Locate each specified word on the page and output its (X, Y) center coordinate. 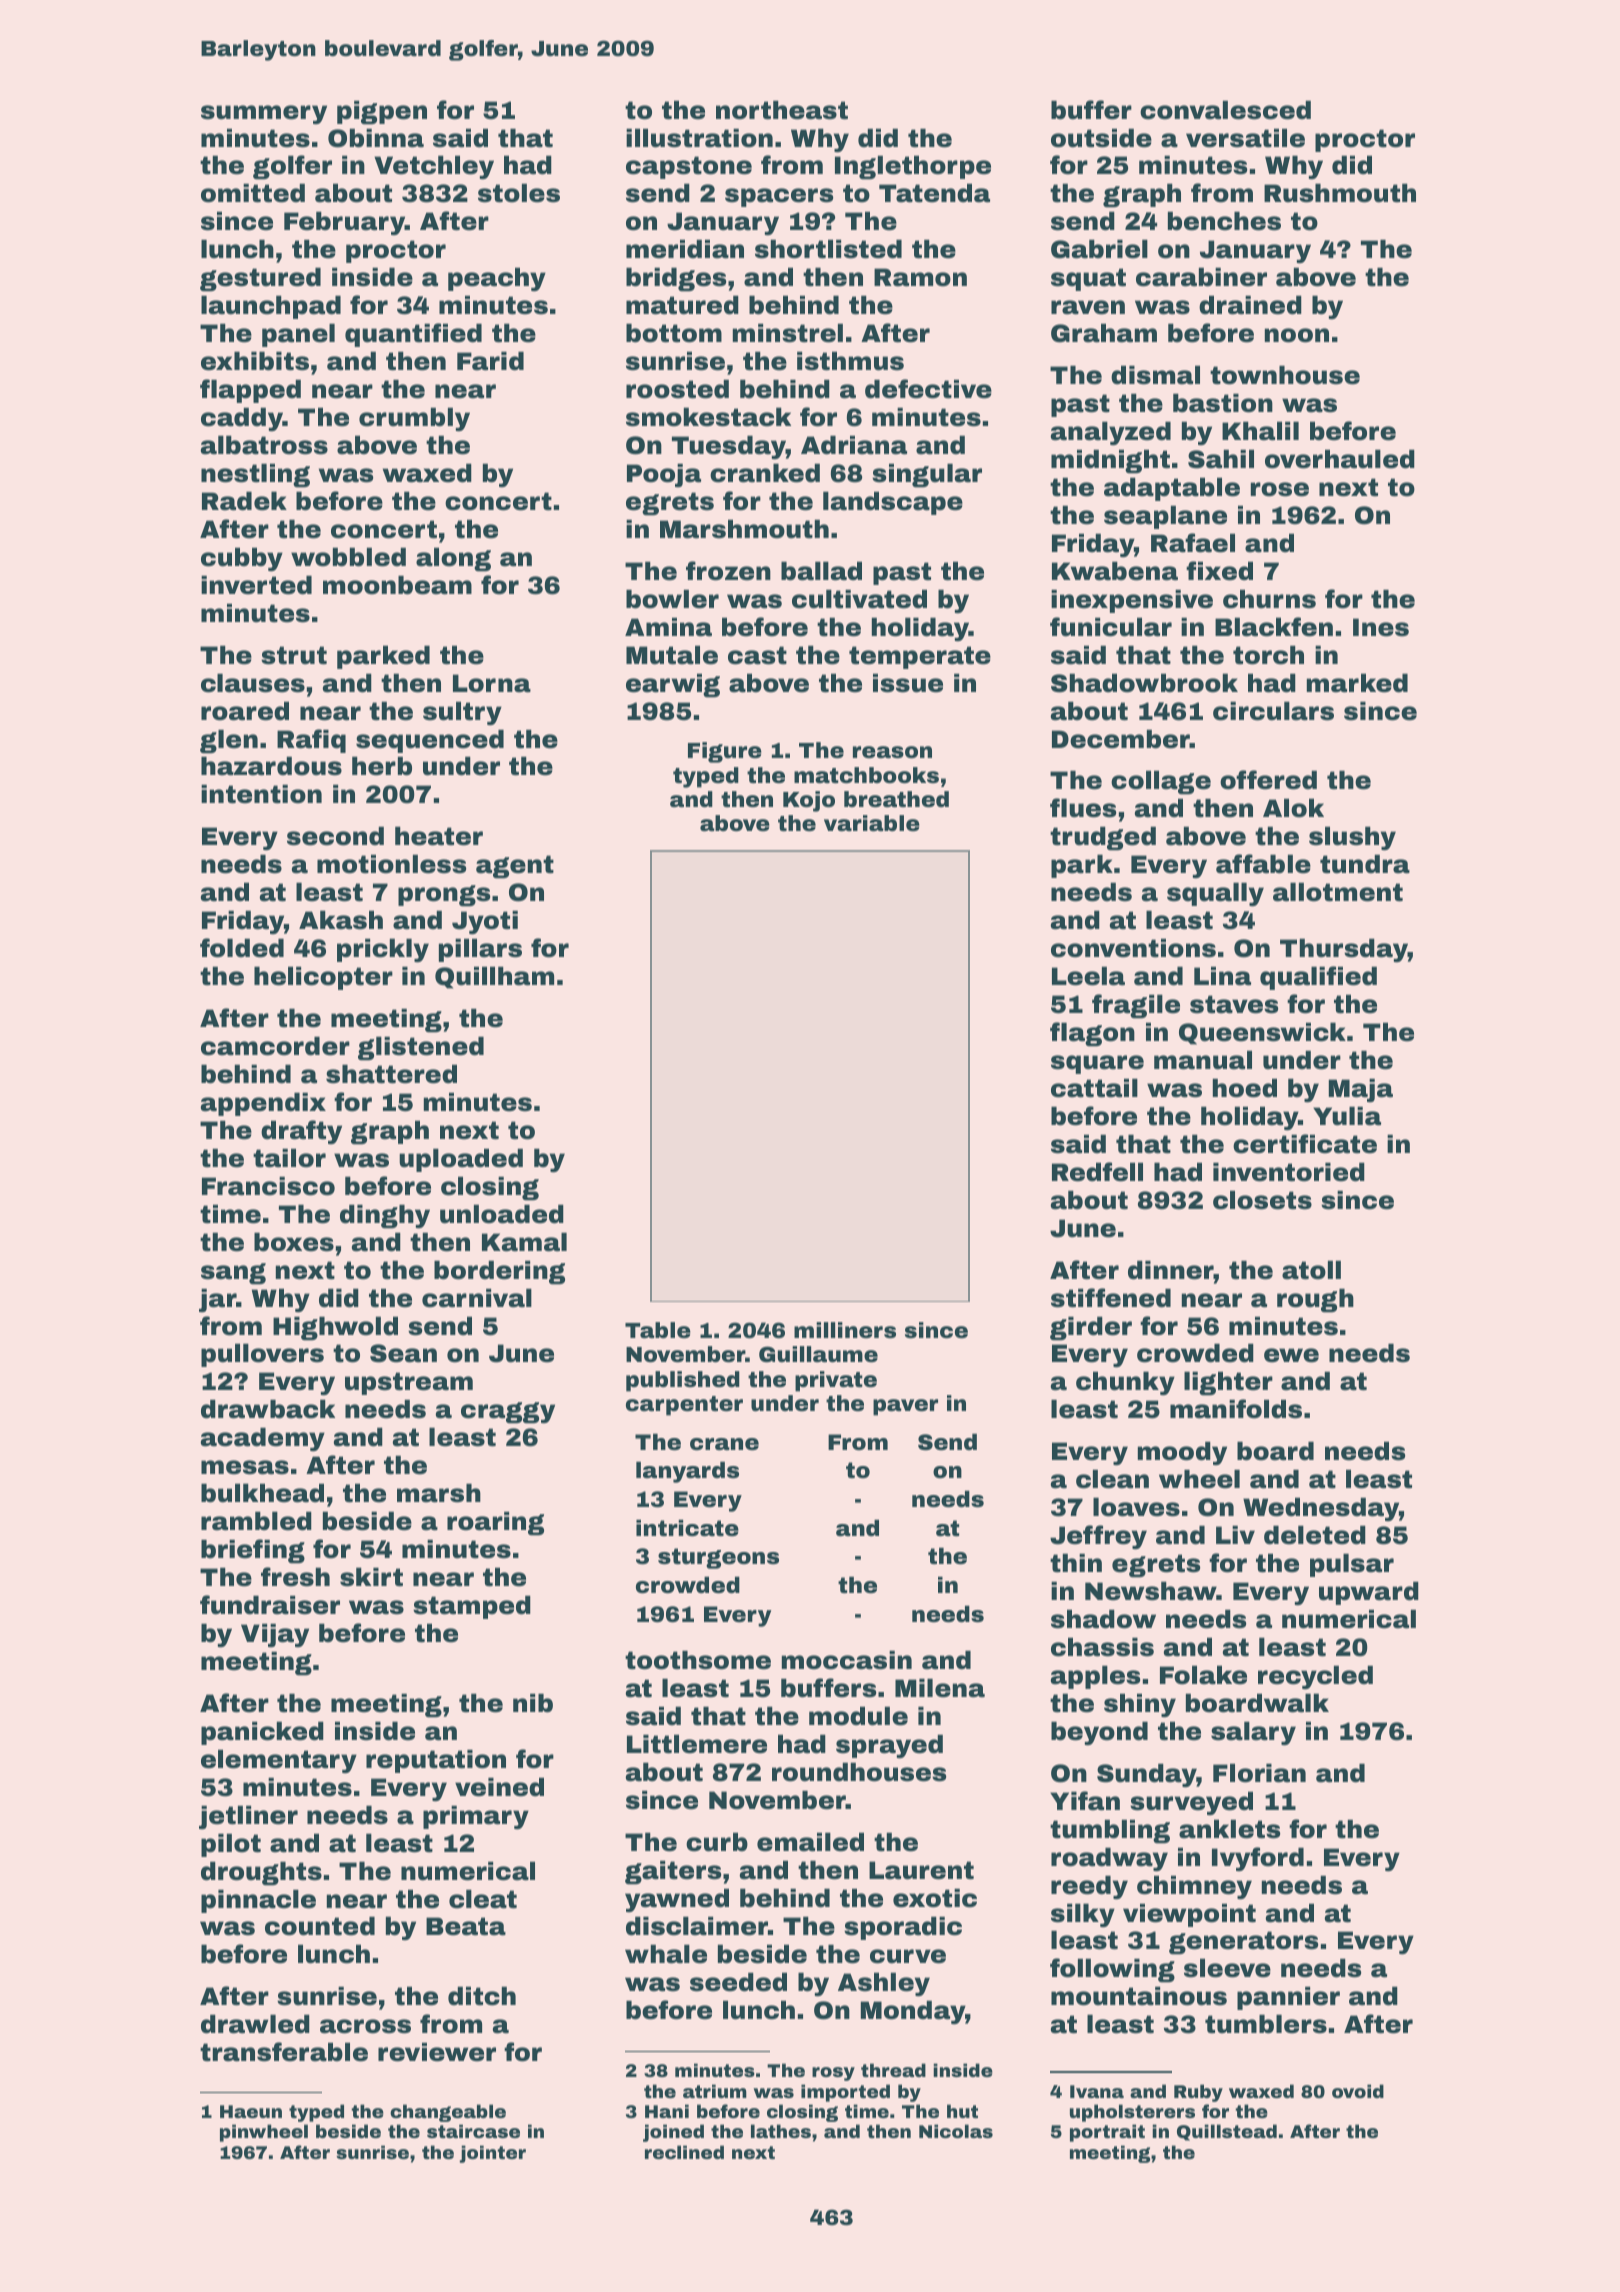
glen (229, 741)
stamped (472, 1607)
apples (1095, 1677)
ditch (482, 1996)
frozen (728, 571)
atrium (715, 2091)
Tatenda (934, 193)
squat (1088, 279)
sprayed (889, 1746)
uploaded (461, 1160)
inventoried (1289, 1172)
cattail (1094, 1088)
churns (1269, 599)
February (344, 223)
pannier (1288, 1998)
